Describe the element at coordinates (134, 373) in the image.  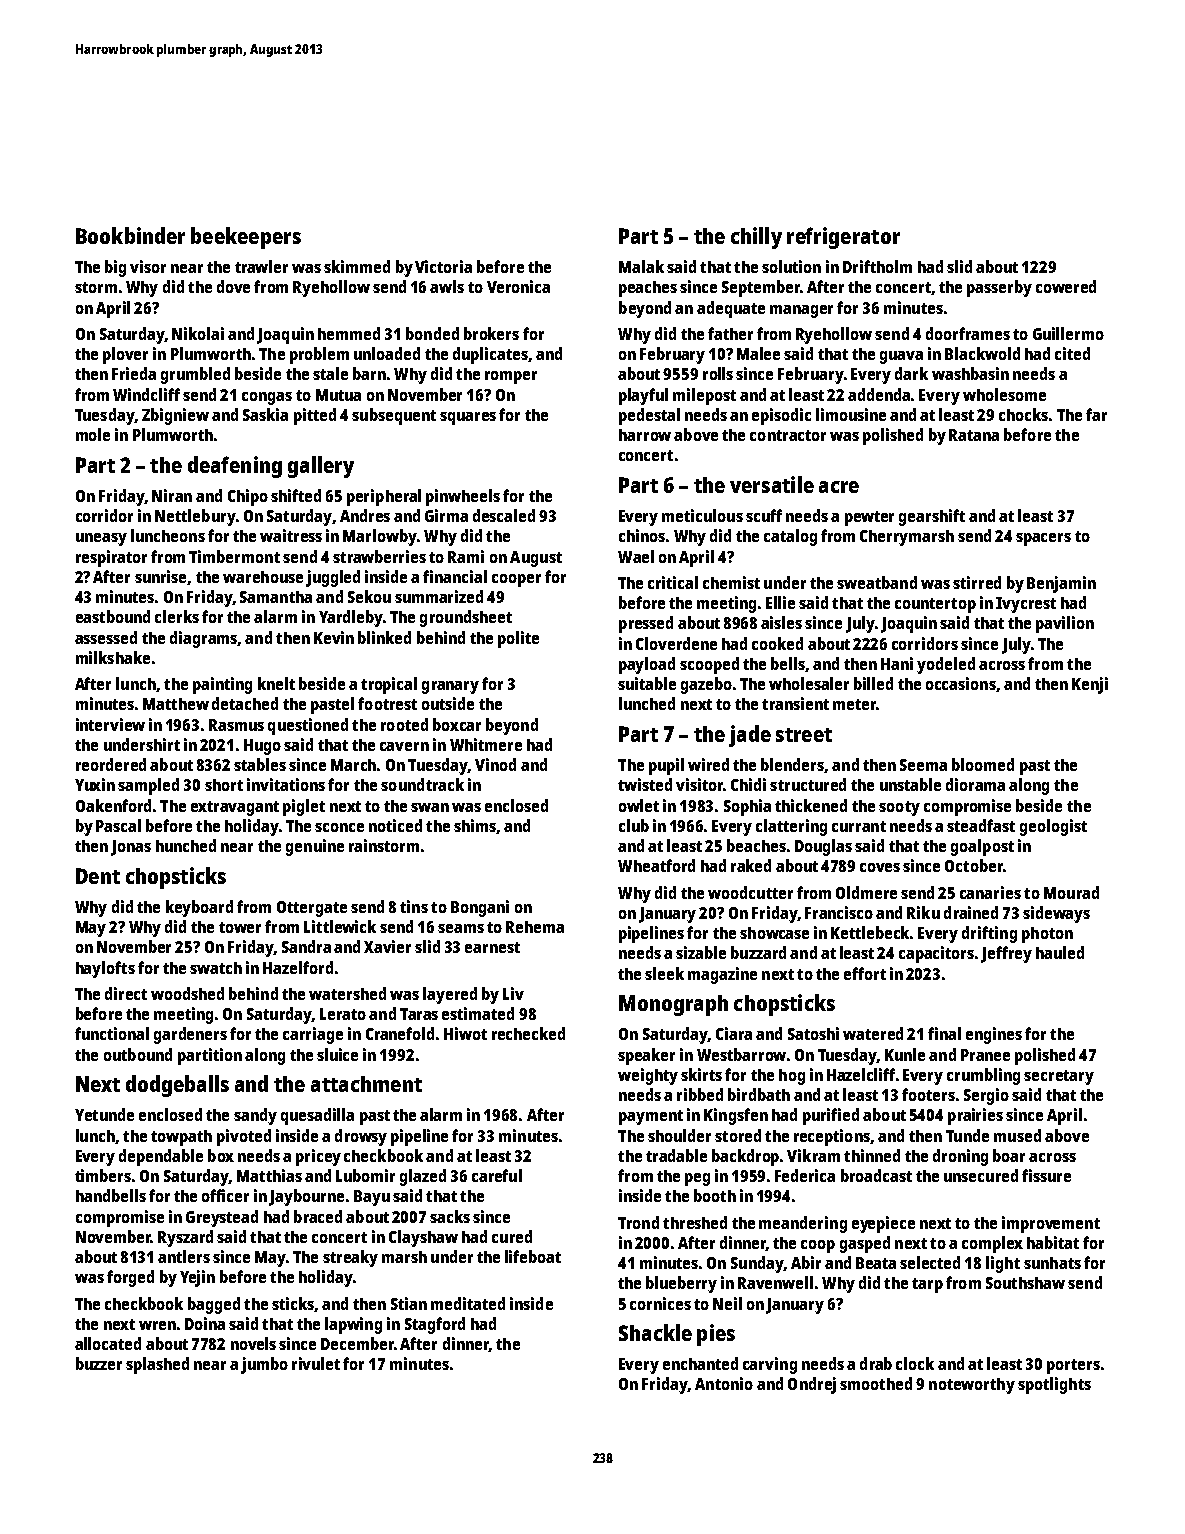
I see `Frieda` at that location.
